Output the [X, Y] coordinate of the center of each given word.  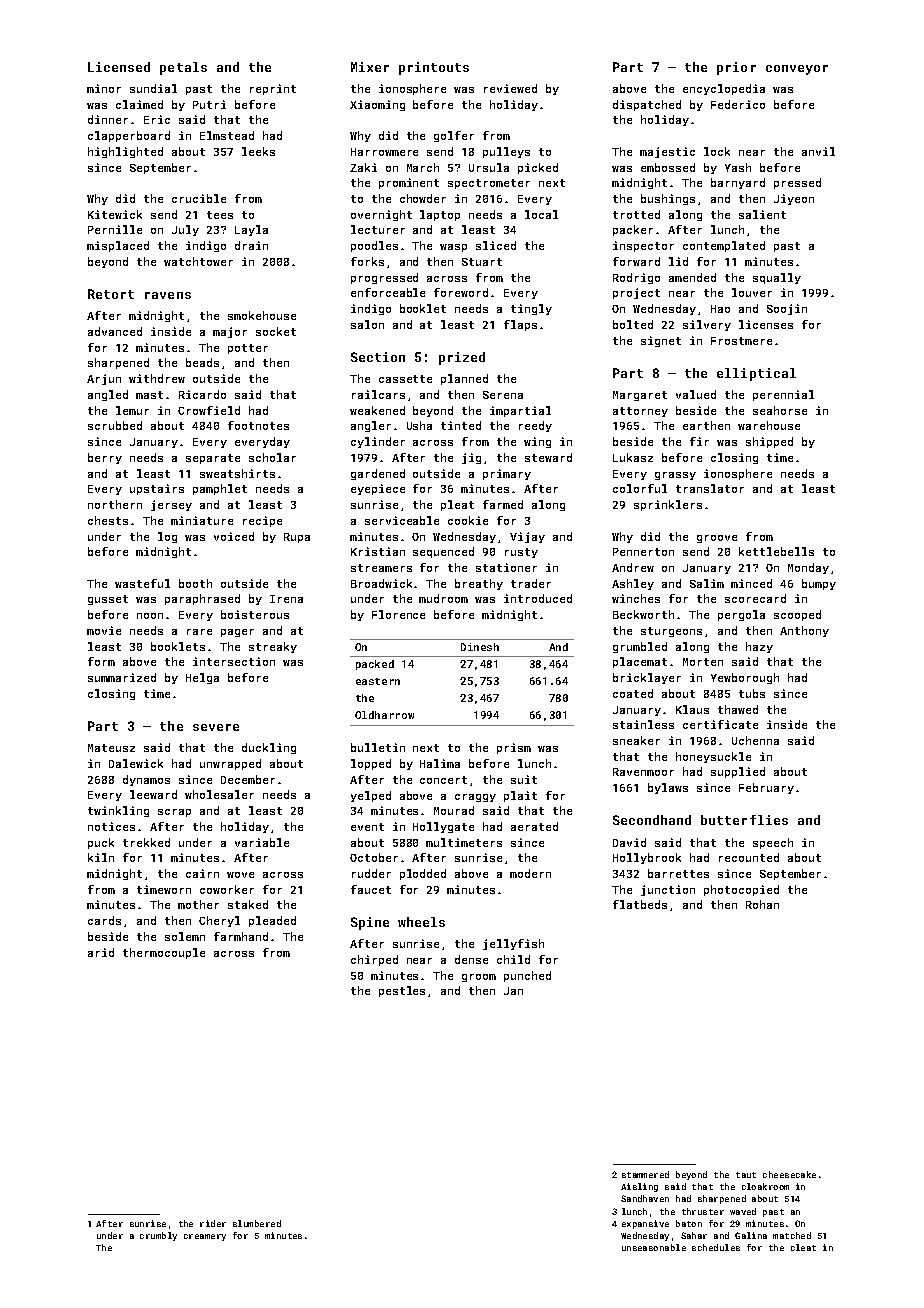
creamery [205, 1237]
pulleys [506, 152]
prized [462, 358]
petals [183, 68]
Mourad [454, 810]
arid [101, 952]
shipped [769, 442]
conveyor [797, 70]
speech [773, 843]
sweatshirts [237, 473]
